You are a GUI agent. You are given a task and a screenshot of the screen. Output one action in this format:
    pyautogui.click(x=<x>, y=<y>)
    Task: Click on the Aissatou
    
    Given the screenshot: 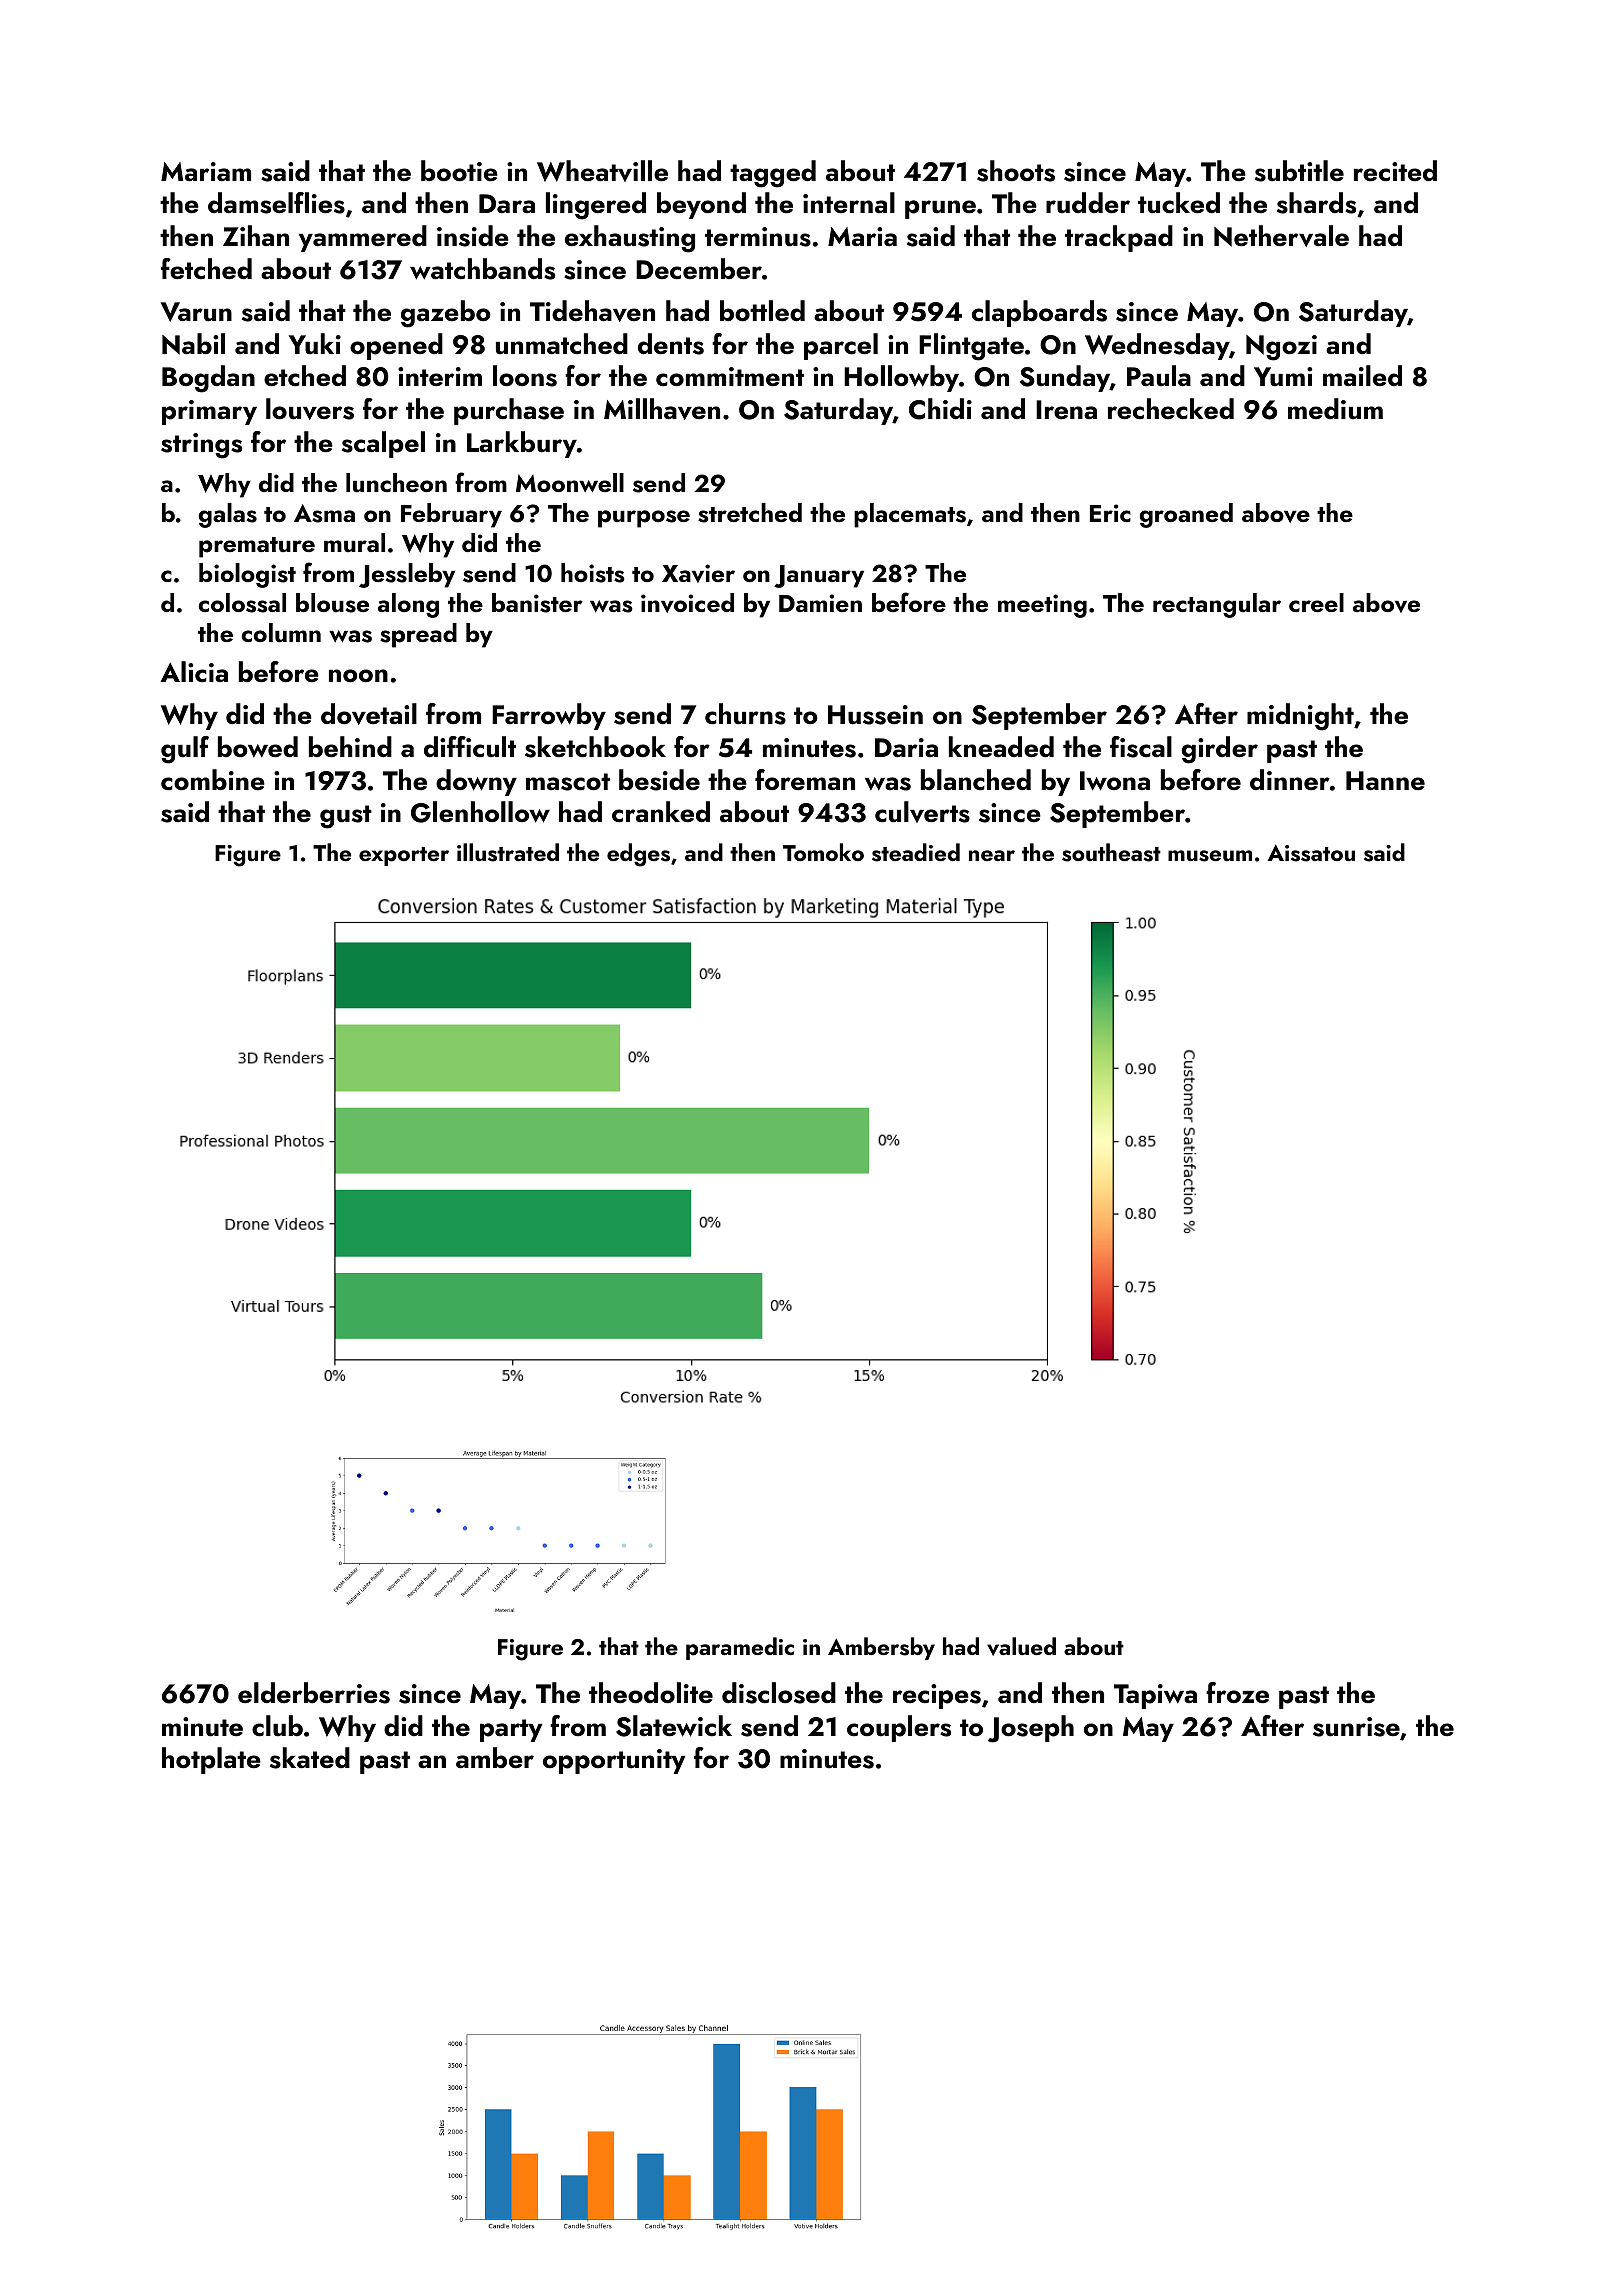 What is the action you would take?
    pyautogui.click(x=1311, y=853)
